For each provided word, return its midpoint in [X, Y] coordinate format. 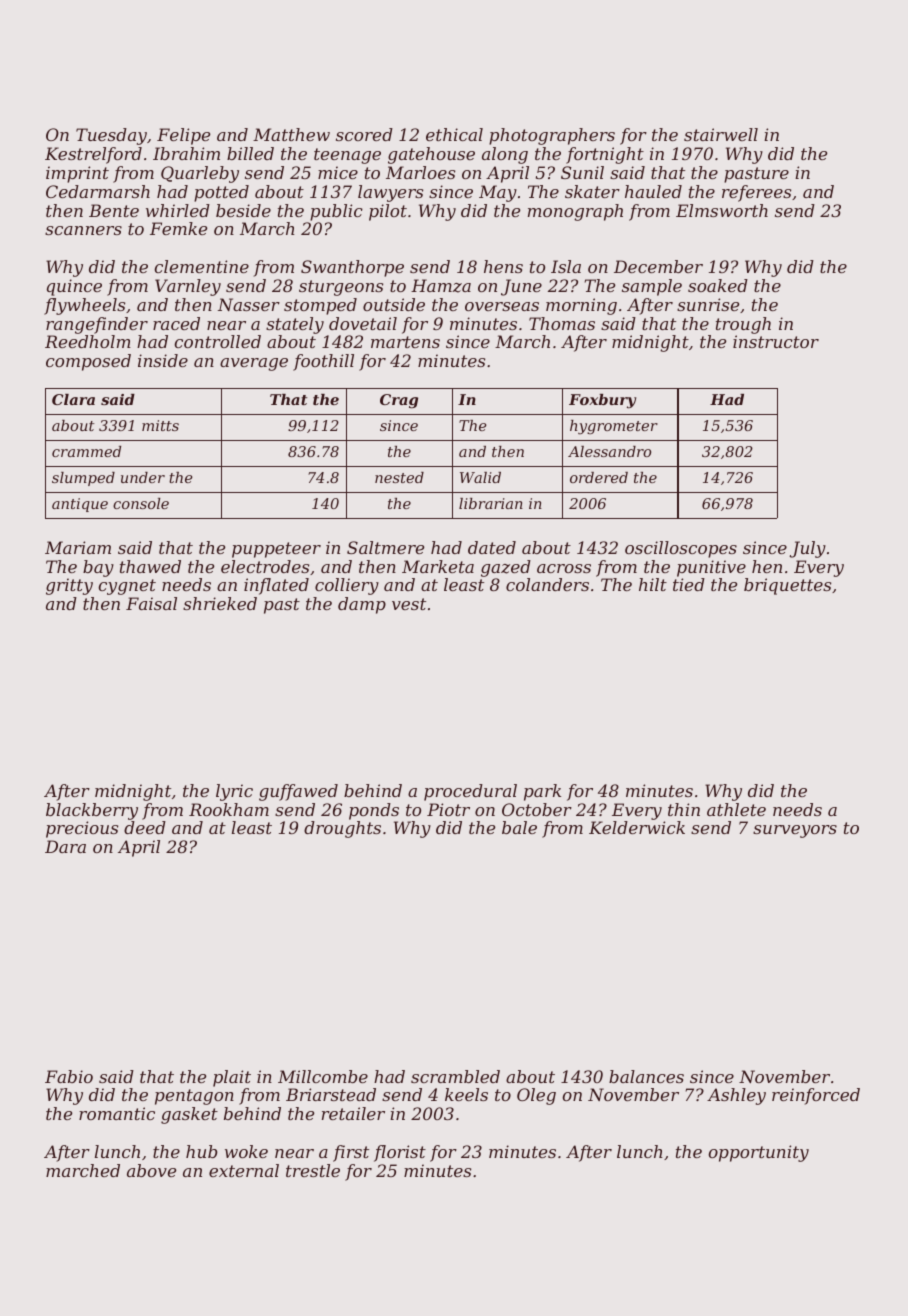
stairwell [721, 134]
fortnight [605, 155]
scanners [83, 230]
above [151, 1170]
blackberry [92, 811]
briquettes [787, 586]
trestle [313, 1170]
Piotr [448, 809]
